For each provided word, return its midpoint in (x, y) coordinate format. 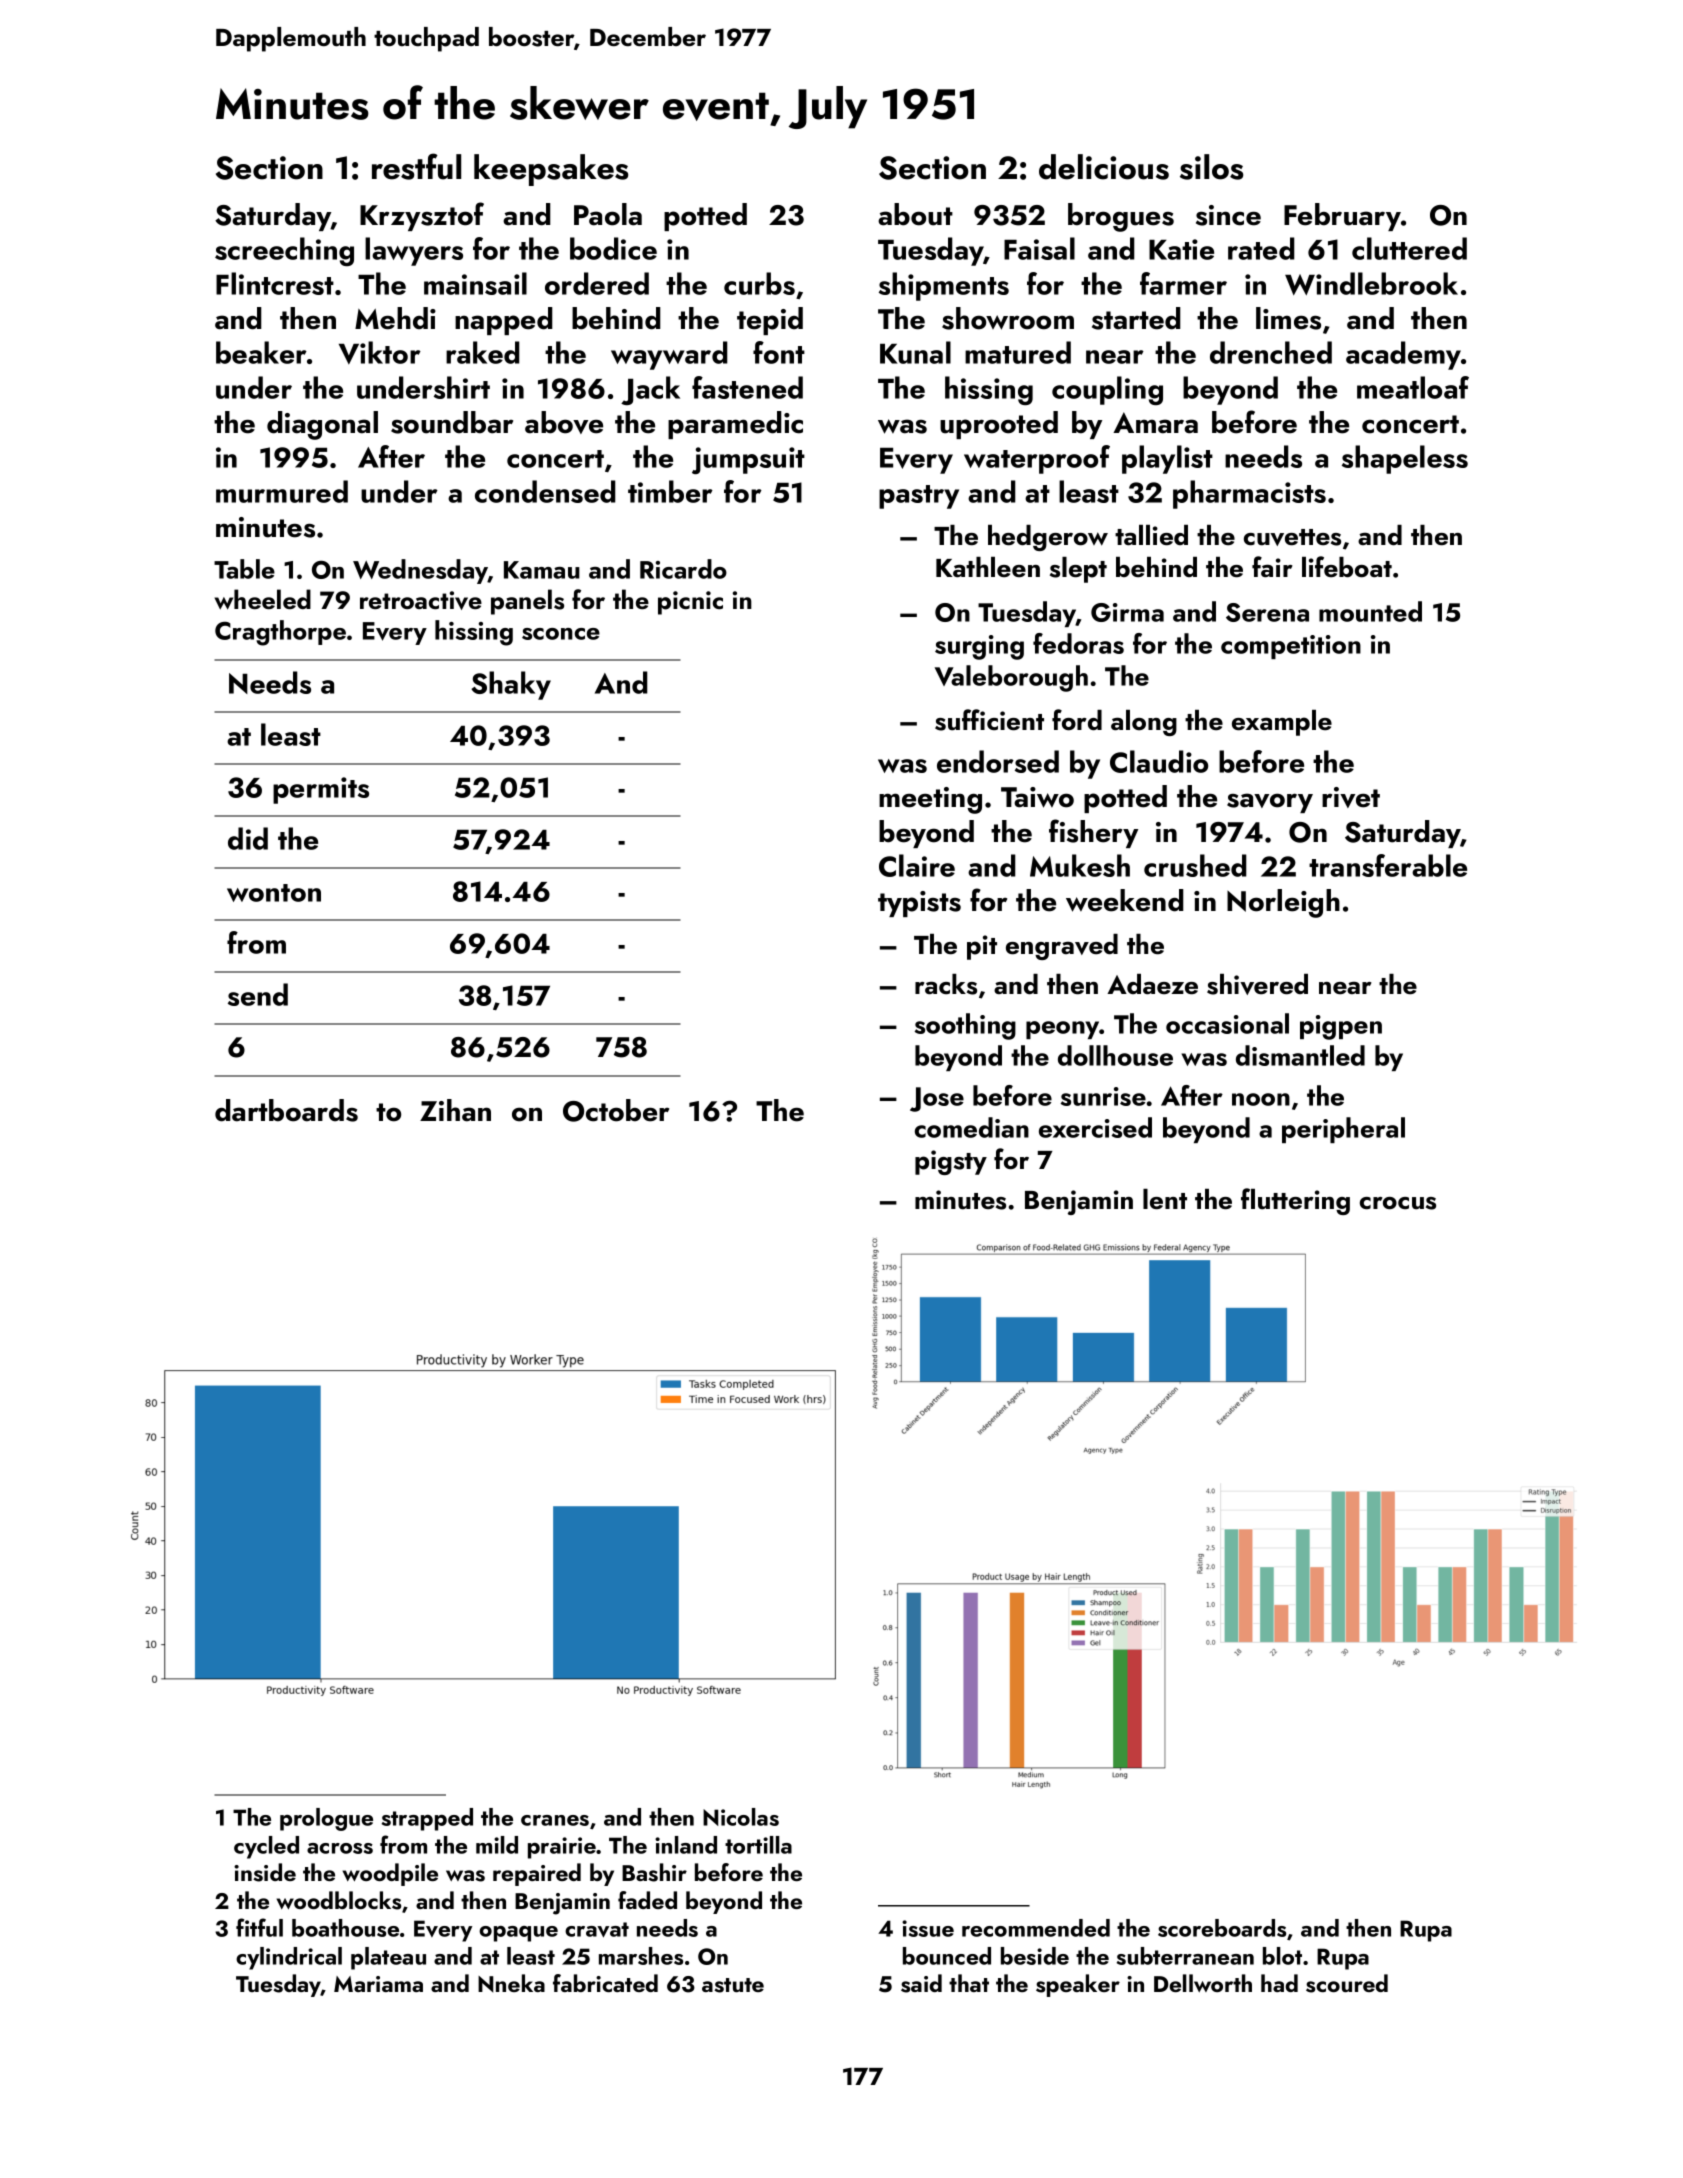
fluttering (1295, 1201)
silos (1211, 167)
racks (946, 984)
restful (416, 166)
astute (733, 1985)
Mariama (378, 1984)
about (915, 214)
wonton (274, 893)
